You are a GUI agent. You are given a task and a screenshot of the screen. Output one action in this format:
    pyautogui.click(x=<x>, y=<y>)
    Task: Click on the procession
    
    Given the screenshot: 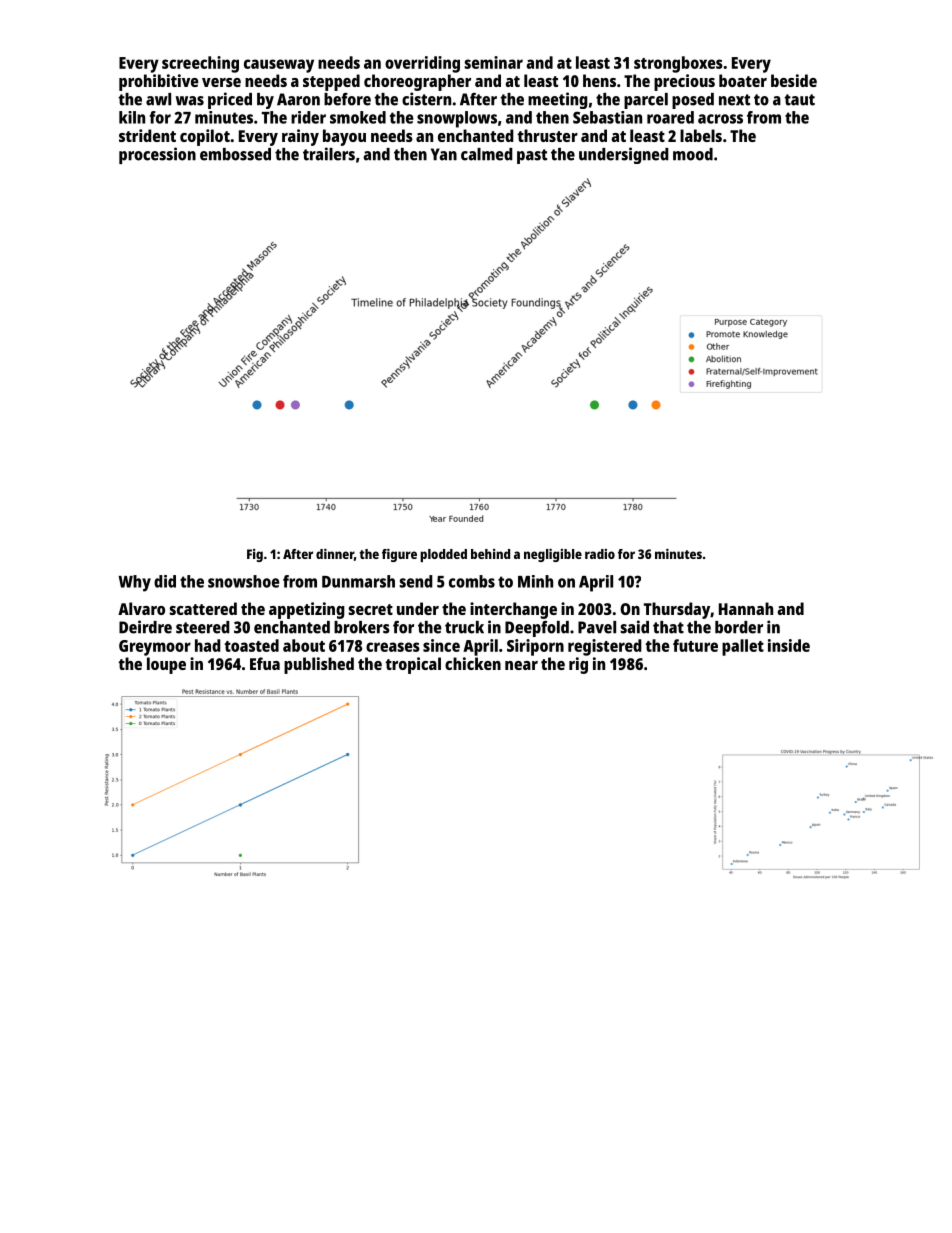 What is the action you would take?
    pyautogui.click(x=157, y=155)
